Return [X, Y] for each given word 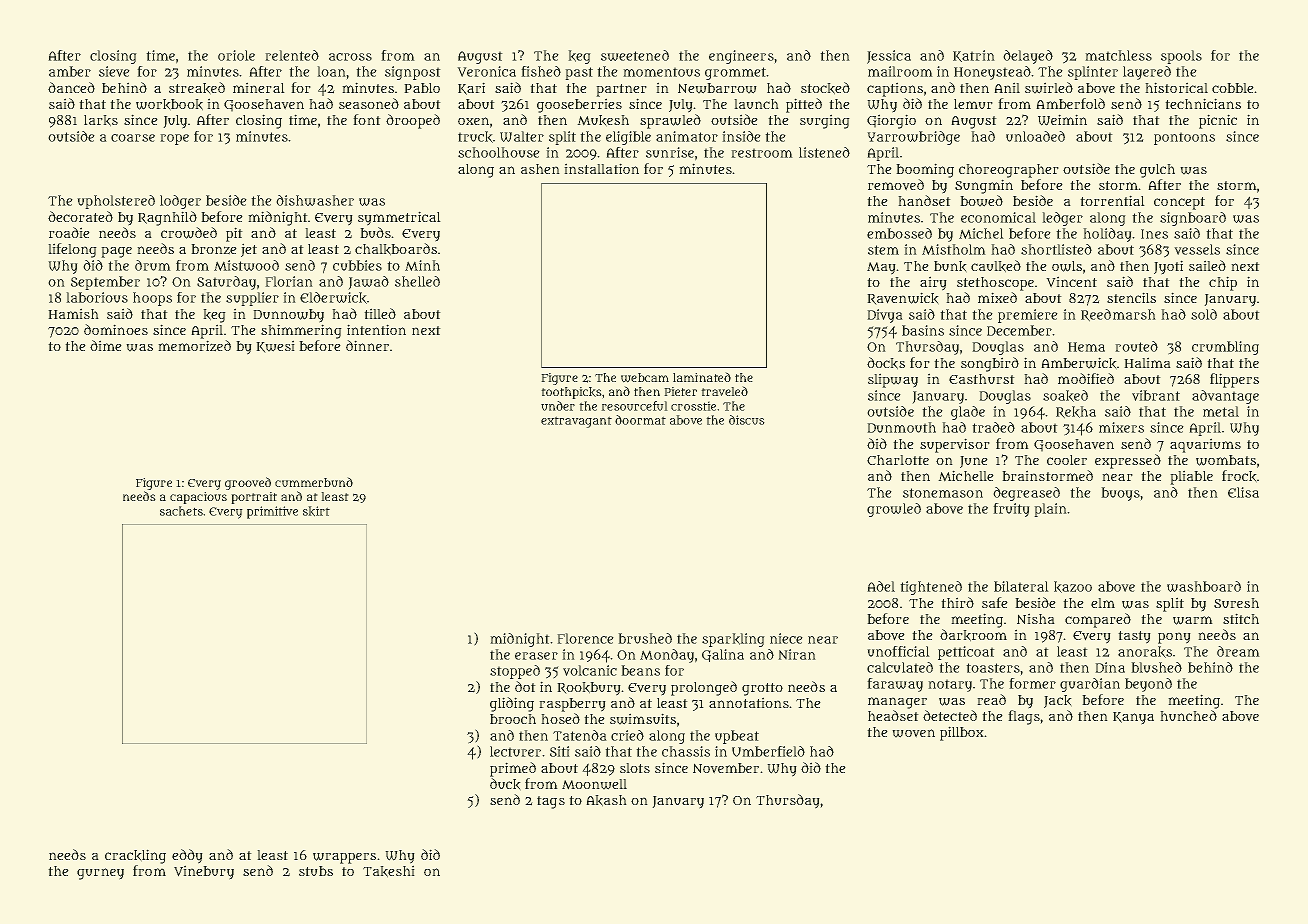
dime [105, 345]
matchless [1119, 55]
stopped [515, 672]
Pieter [681, 391]
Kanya [1133, 718]
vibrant [1156, 395]
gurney [100, 874]
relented [292, 55]
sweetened [635, 55]
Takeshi [388, 871]
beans [641, 670]
